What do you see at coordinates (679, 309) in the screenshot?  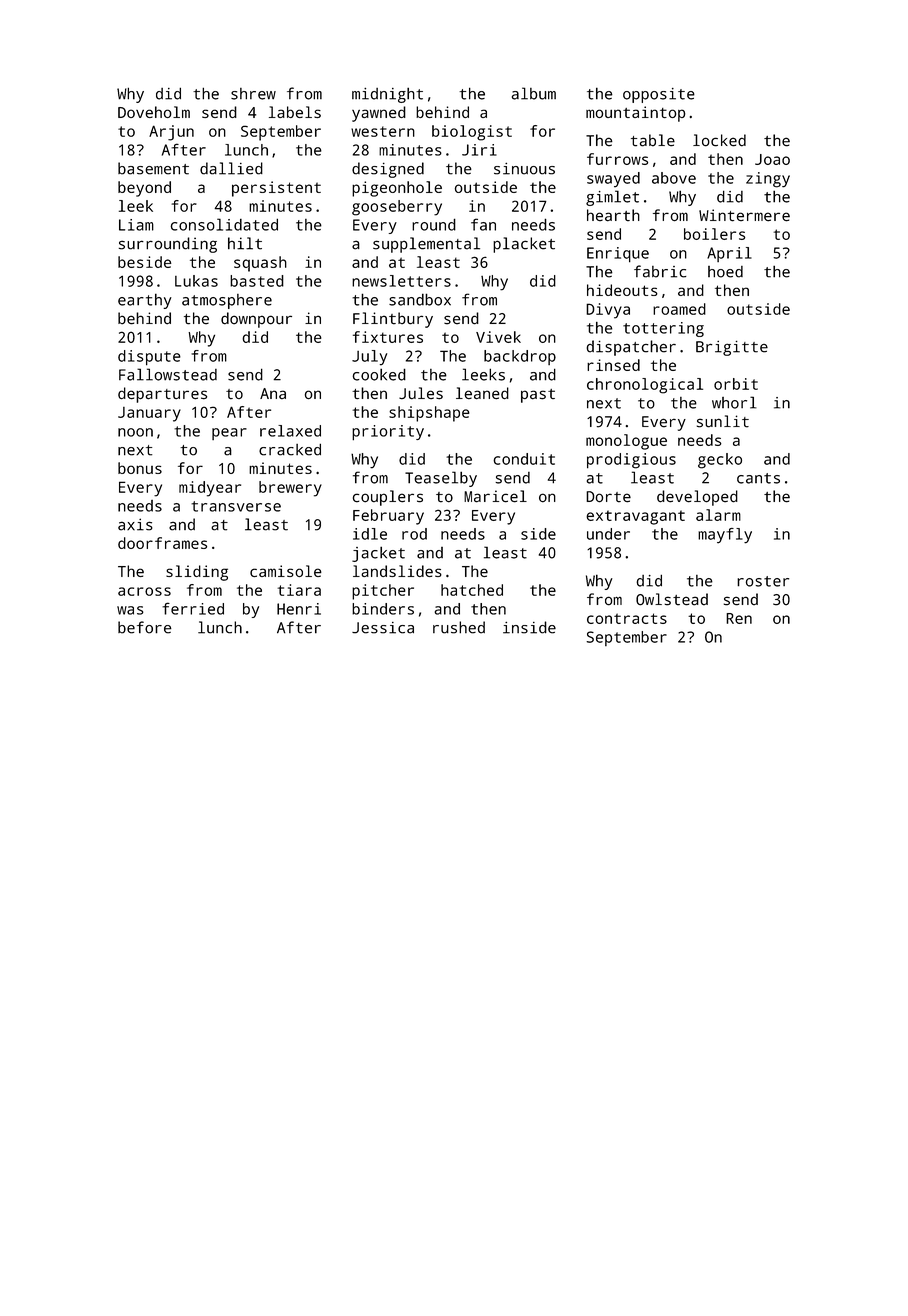 I see `roamed` at bounding box center [679, 309].
